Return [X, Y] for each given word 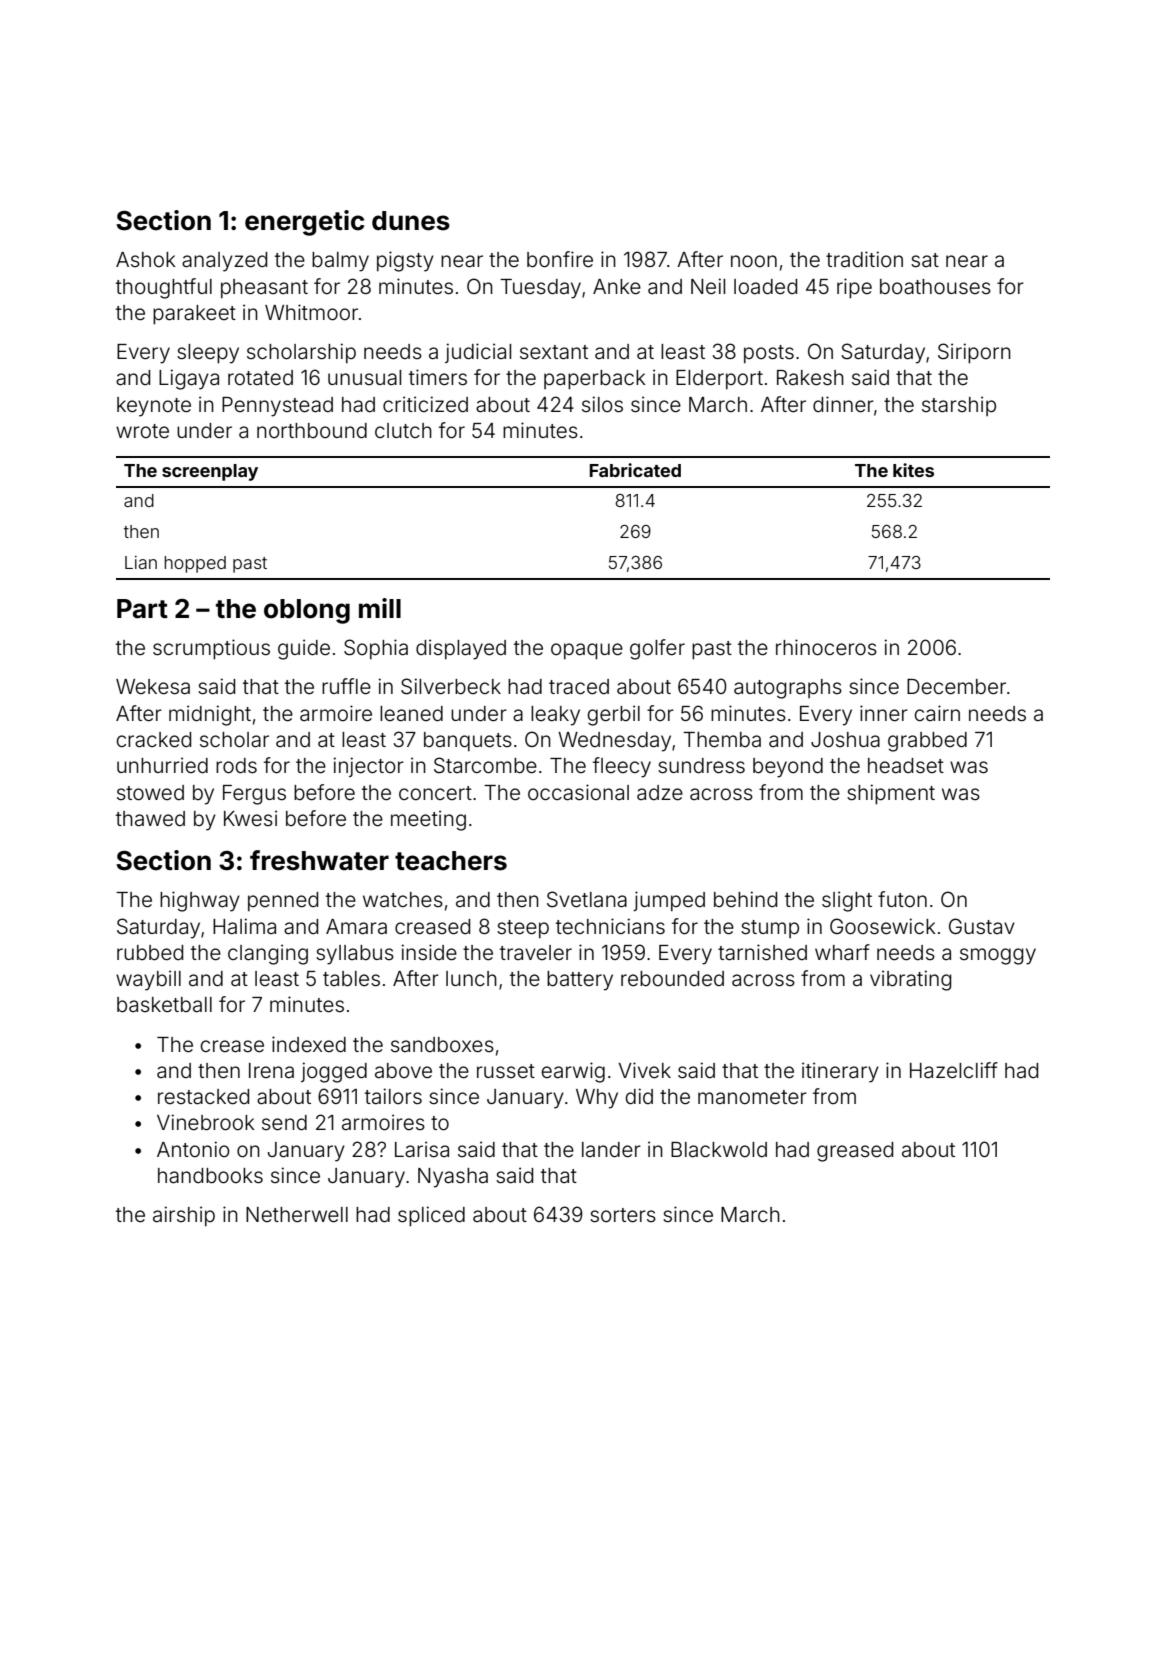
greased [855, 1152]
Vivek [644, 1070]
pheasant [264, 288]
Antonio [193, 1149]
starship [959, 406]
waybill [148, 980]
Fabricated [635, 470]
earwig [573, 1072]
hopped [195, 564]
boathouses [935, 287]
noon [754, 261]
